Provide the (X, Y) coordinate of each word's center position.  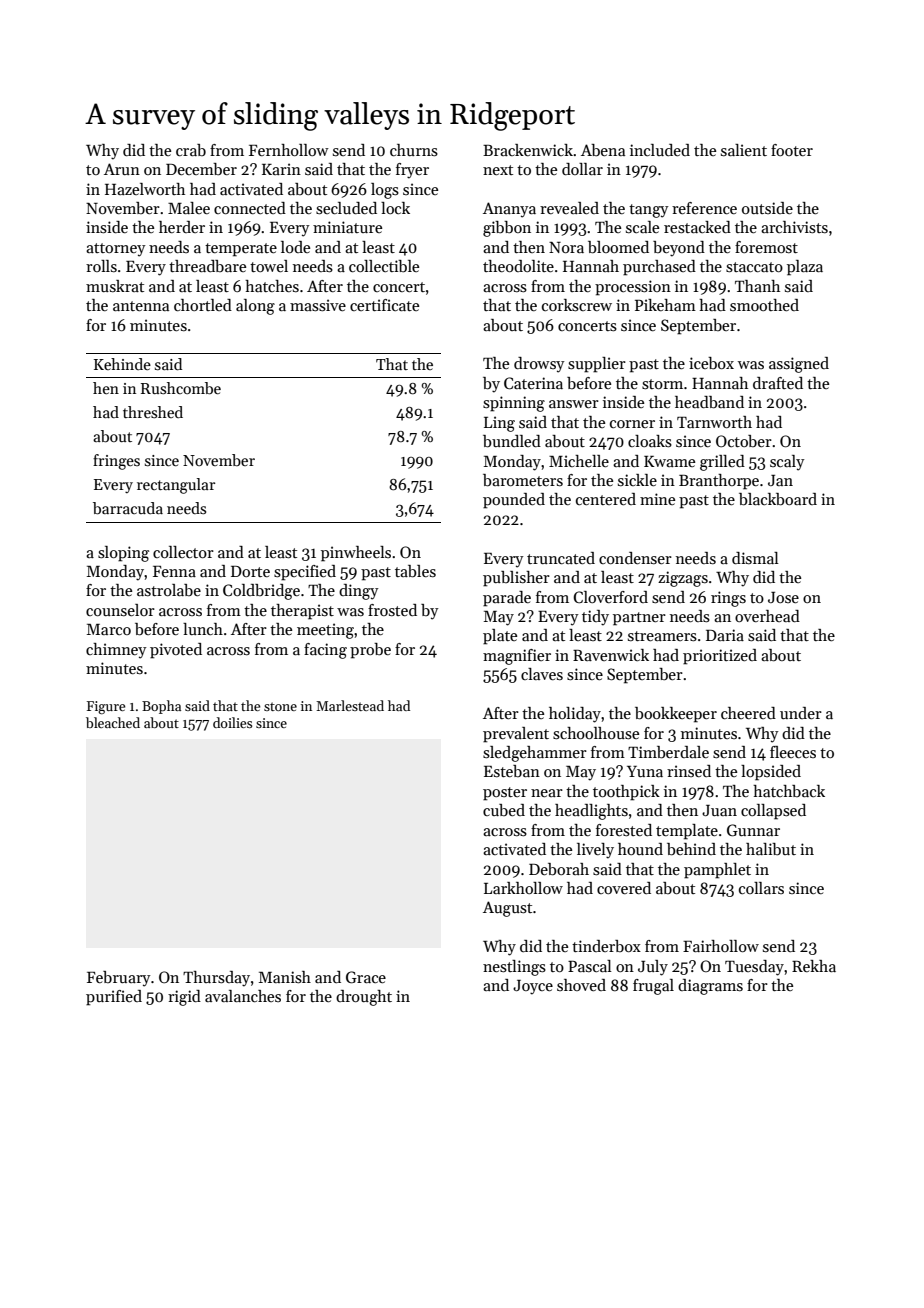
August (507, 909)
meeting (325, 631)
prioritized (720, 657)
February (119, 979)
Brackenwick (528, 150)
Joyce (533, 987)
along (255, 307)
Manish (285, 977)
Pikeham (665, 305)
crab (191, 150)
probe (370, 651)
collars (761, 888)
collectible (384, 266)
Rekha (814, 966)
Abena (603, 150)
